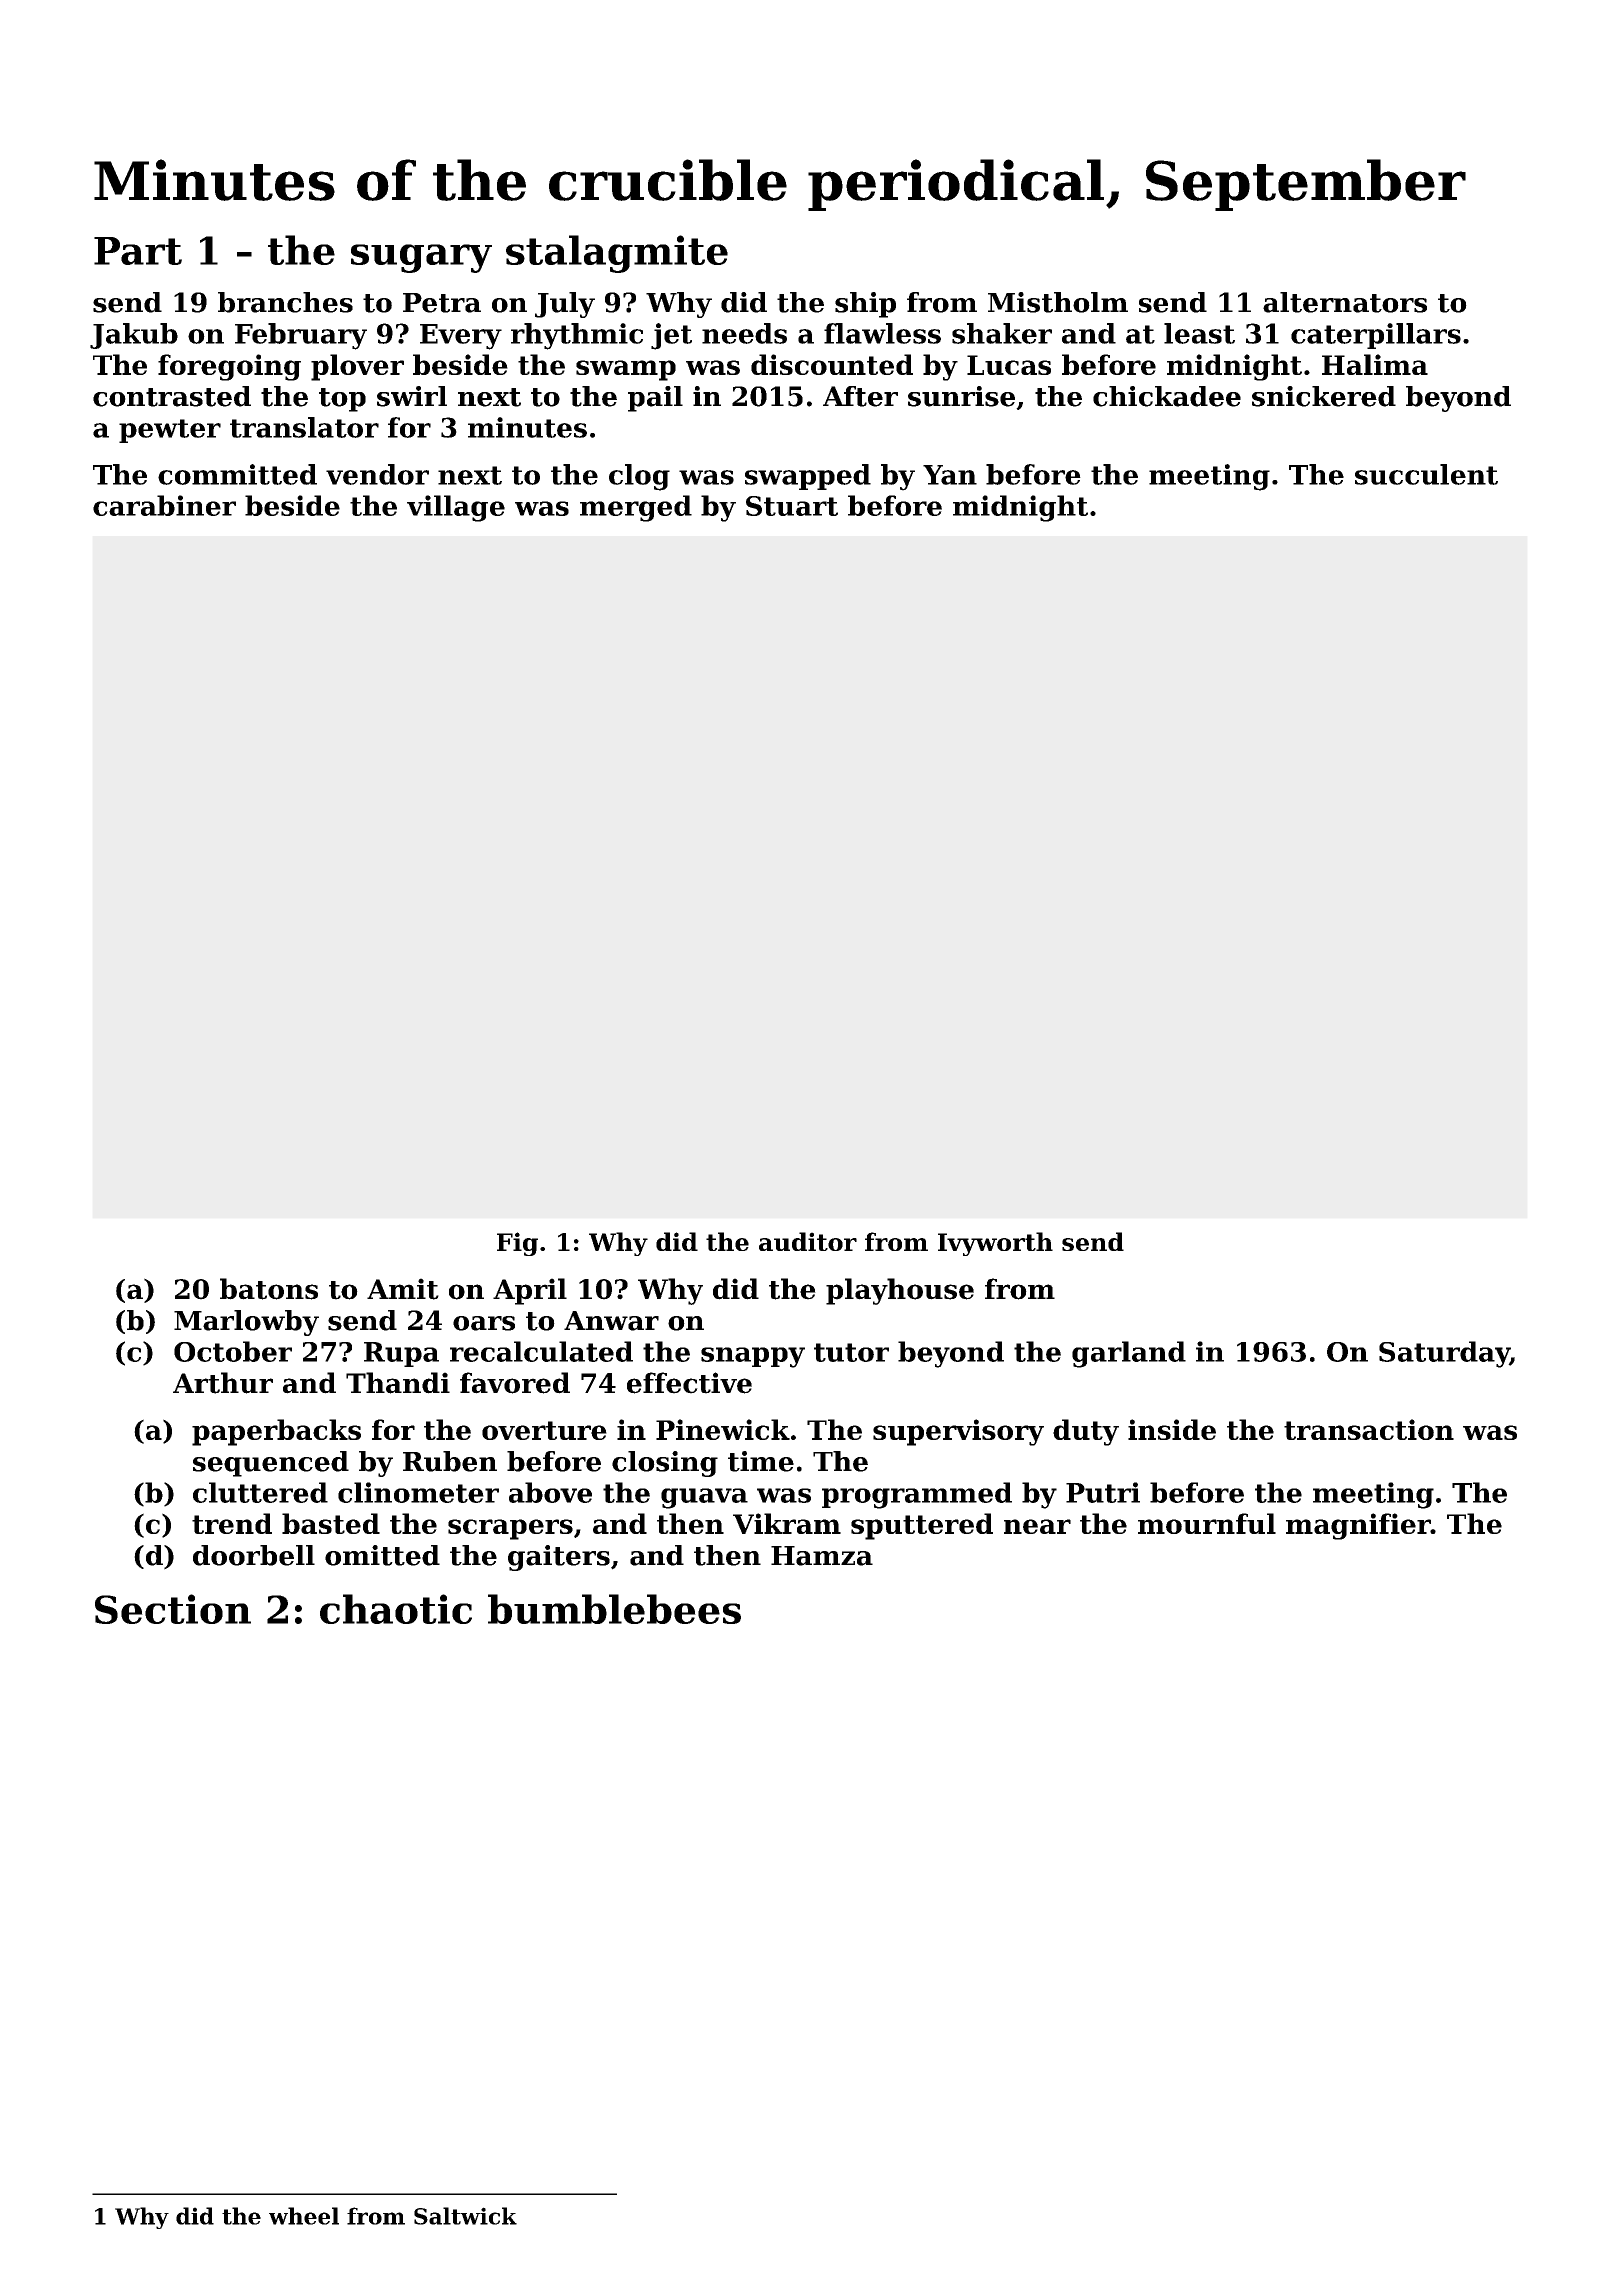 The height and width of the document is (2292, 1620). Describe the element at coordinates (1376, 336) in the document. I see `caterpillars` at that location.
